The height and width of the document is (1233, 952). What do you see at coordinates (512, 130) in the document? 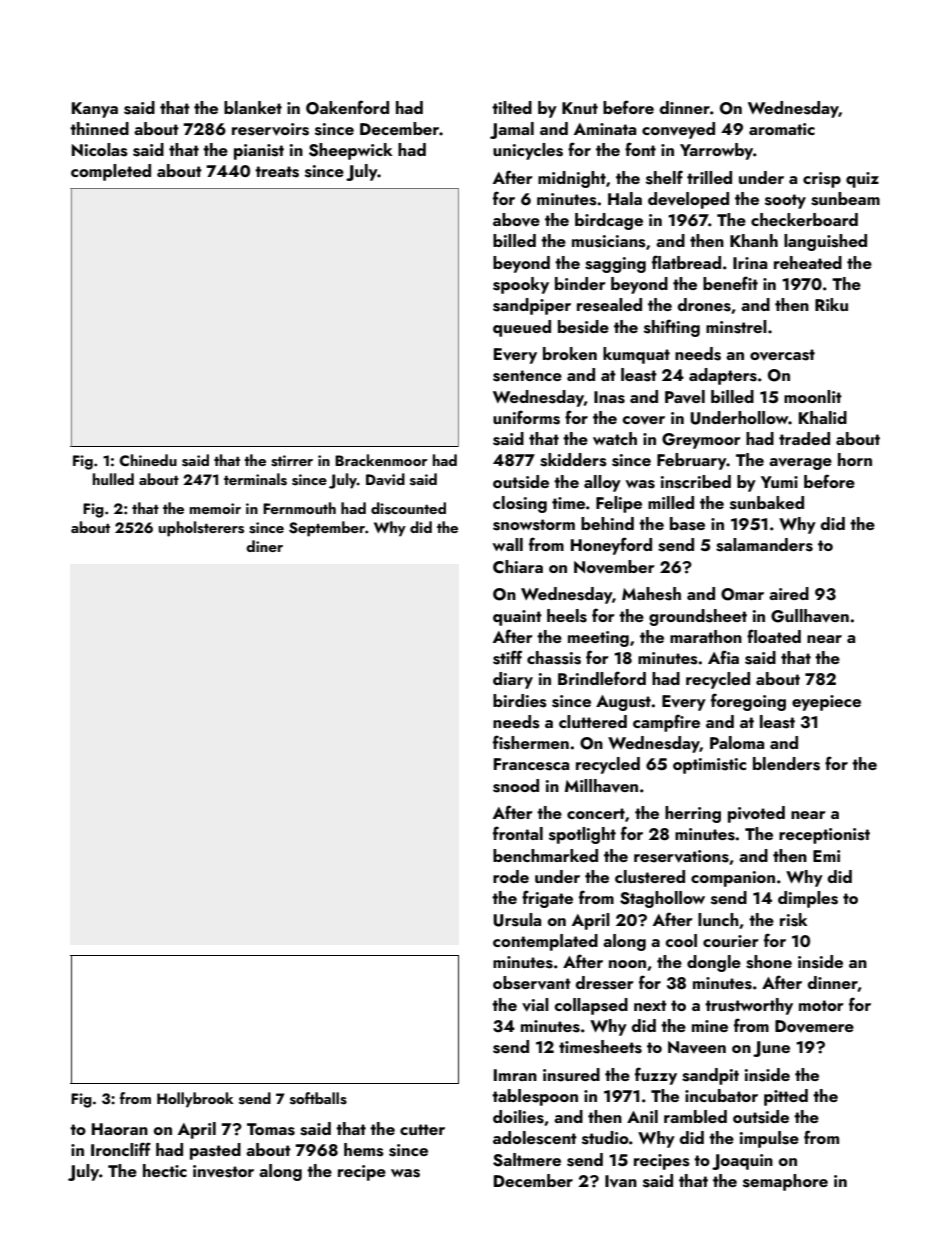
I see `Jamal` at bounding box center [512, 130].
